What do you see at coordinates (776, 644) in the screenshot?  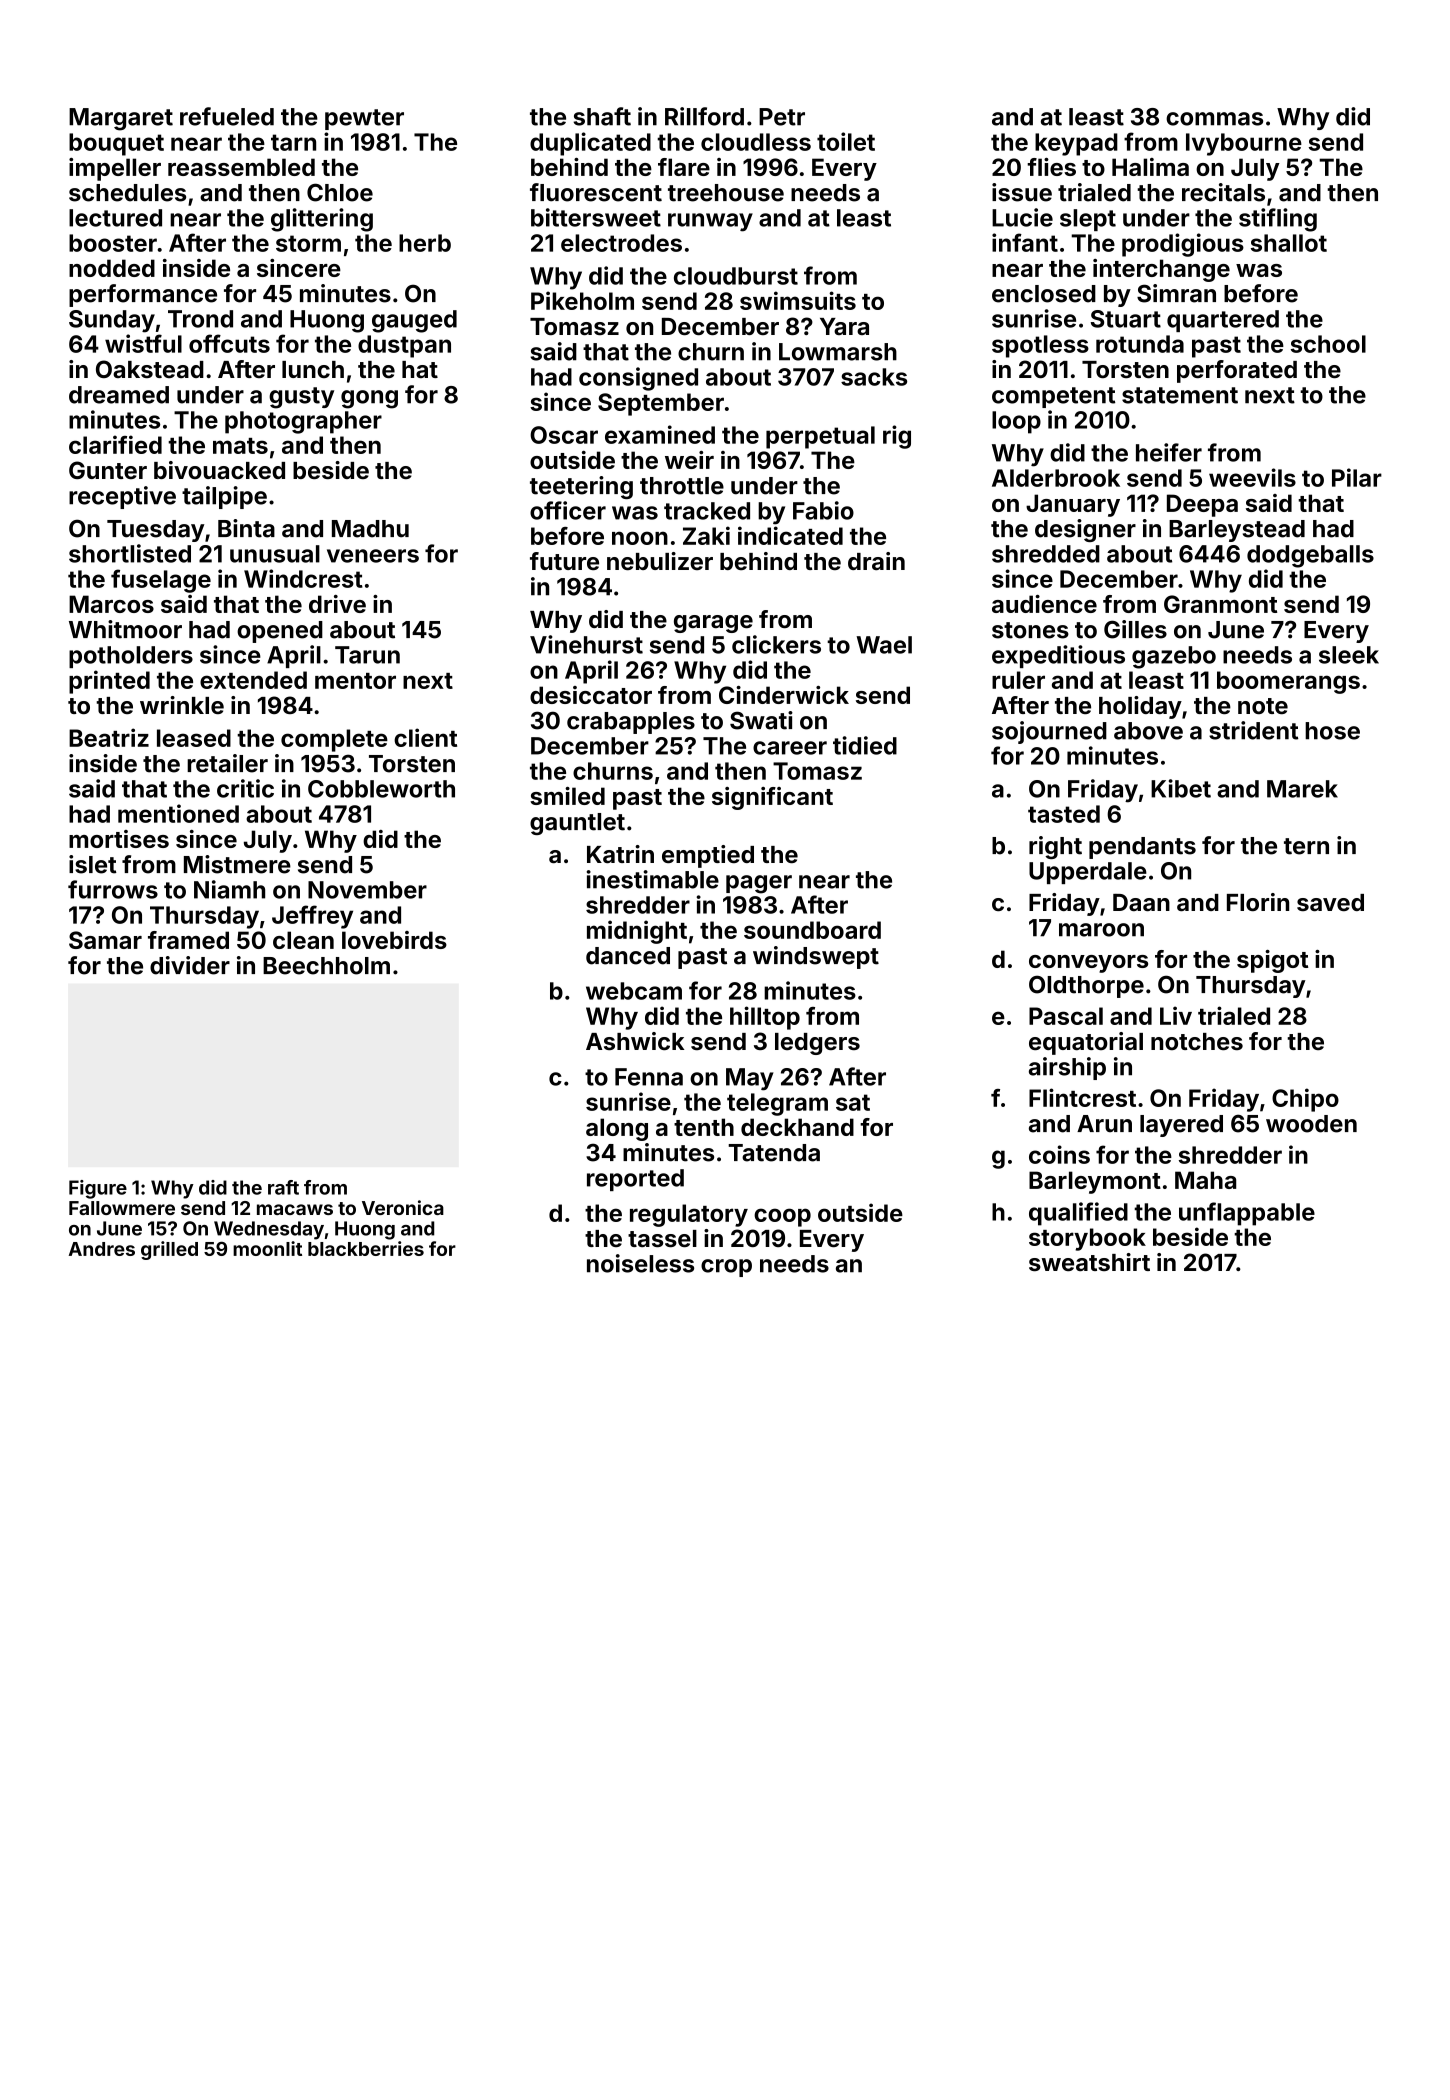 I see `clickers` at bounding box center [776, 644].
